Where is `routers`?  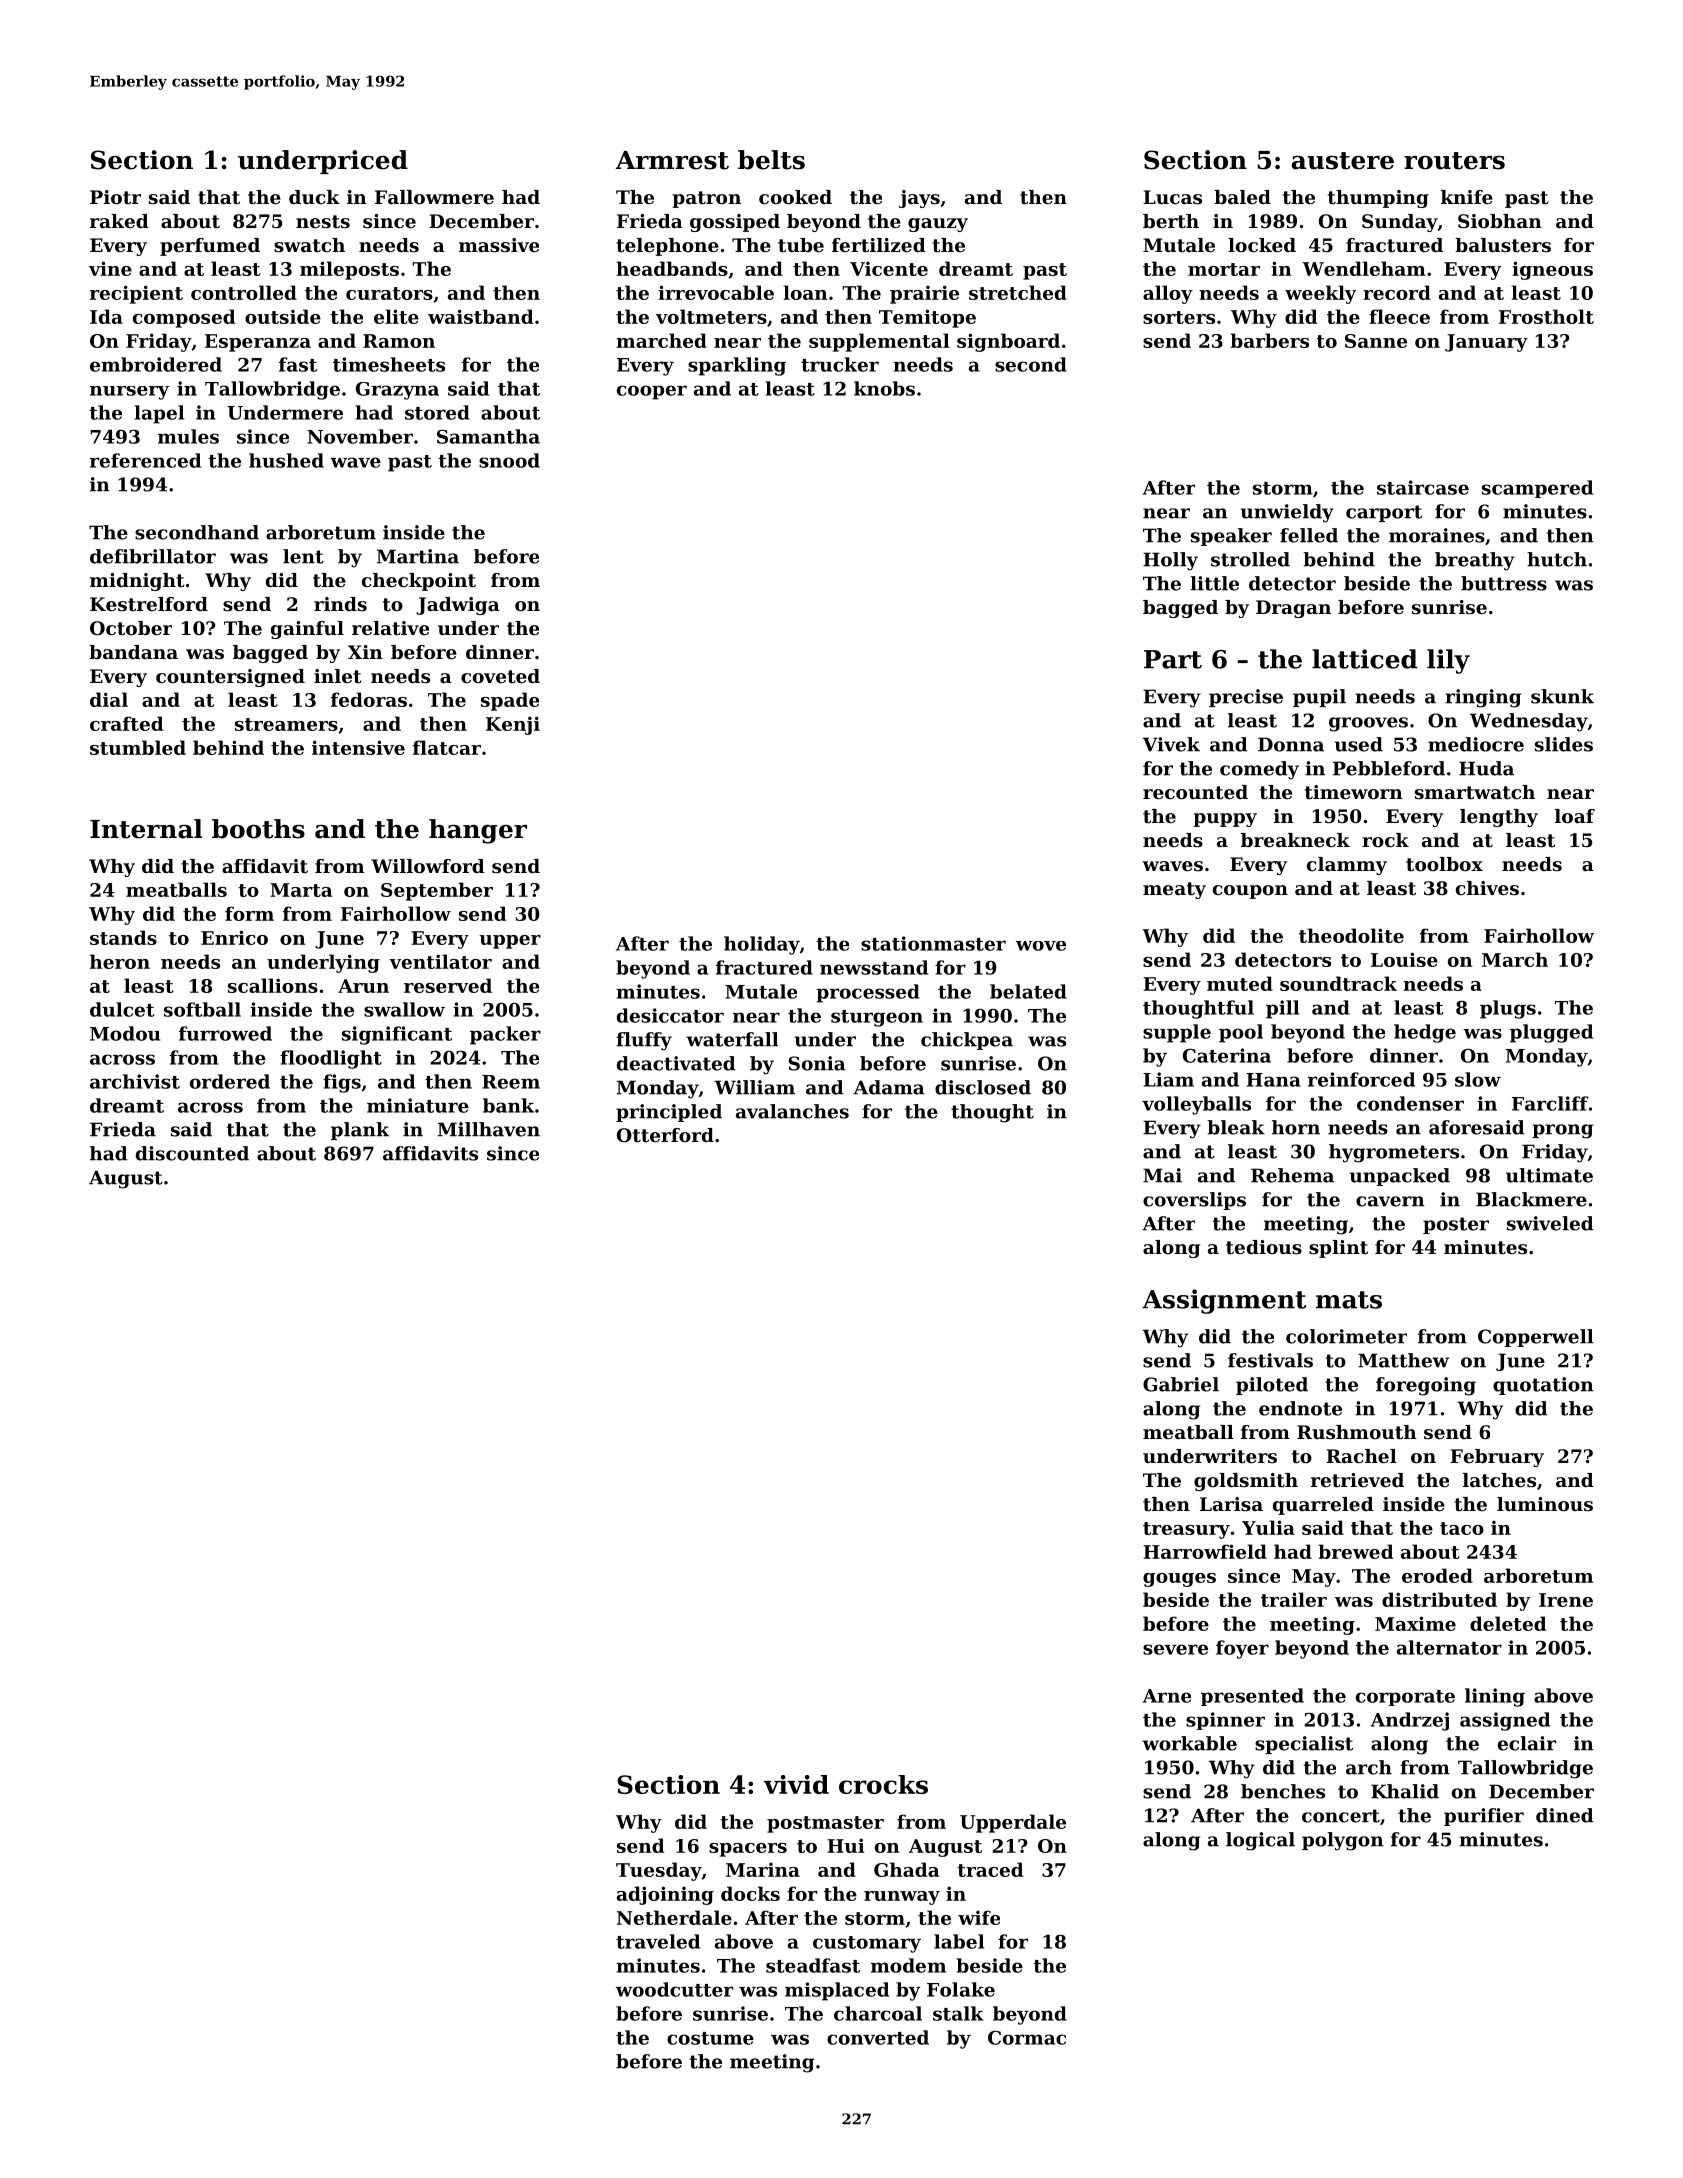
routers is located at coordinates (1454, 161).
